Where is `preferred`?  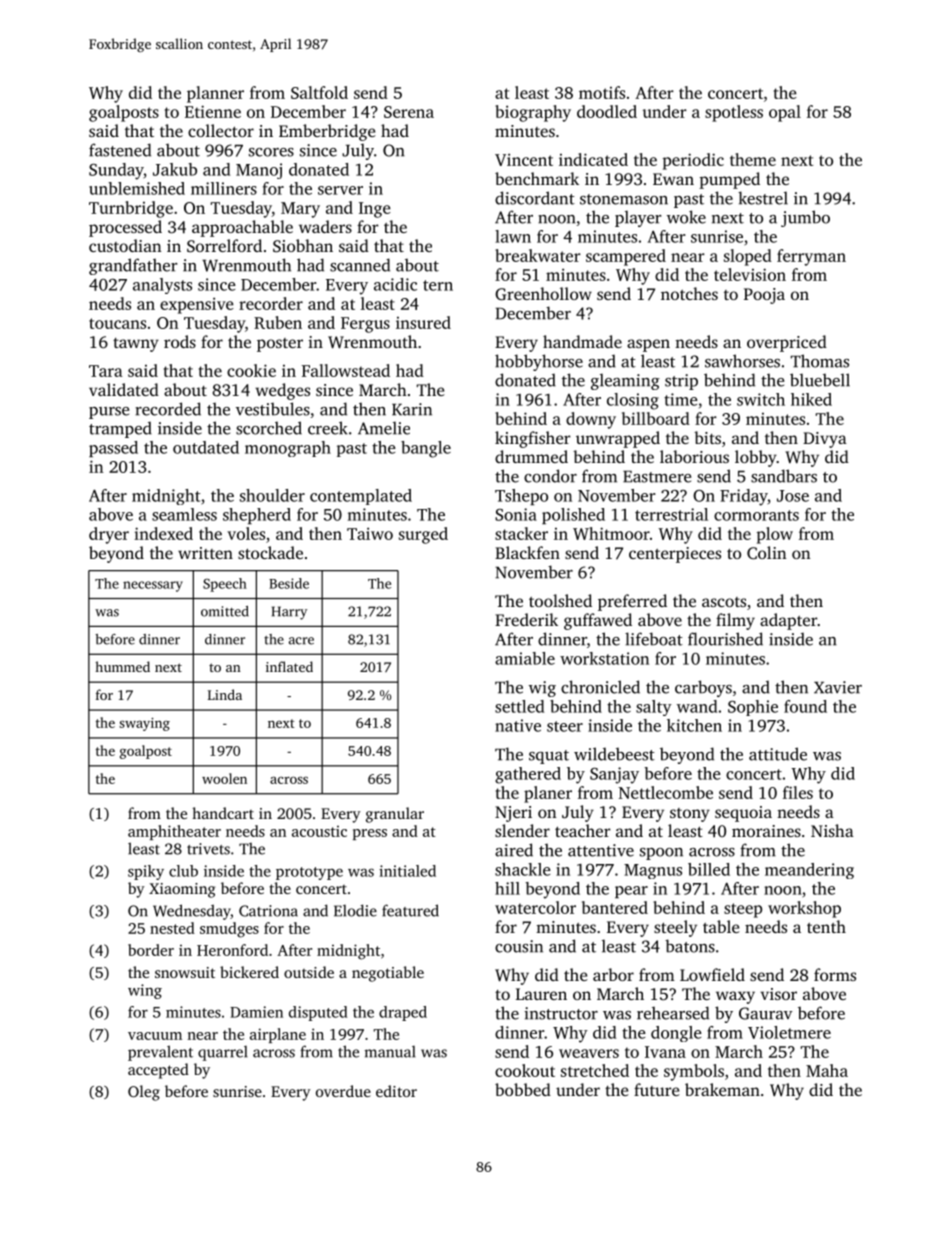
preferred is located at coordinates (632, 602).
